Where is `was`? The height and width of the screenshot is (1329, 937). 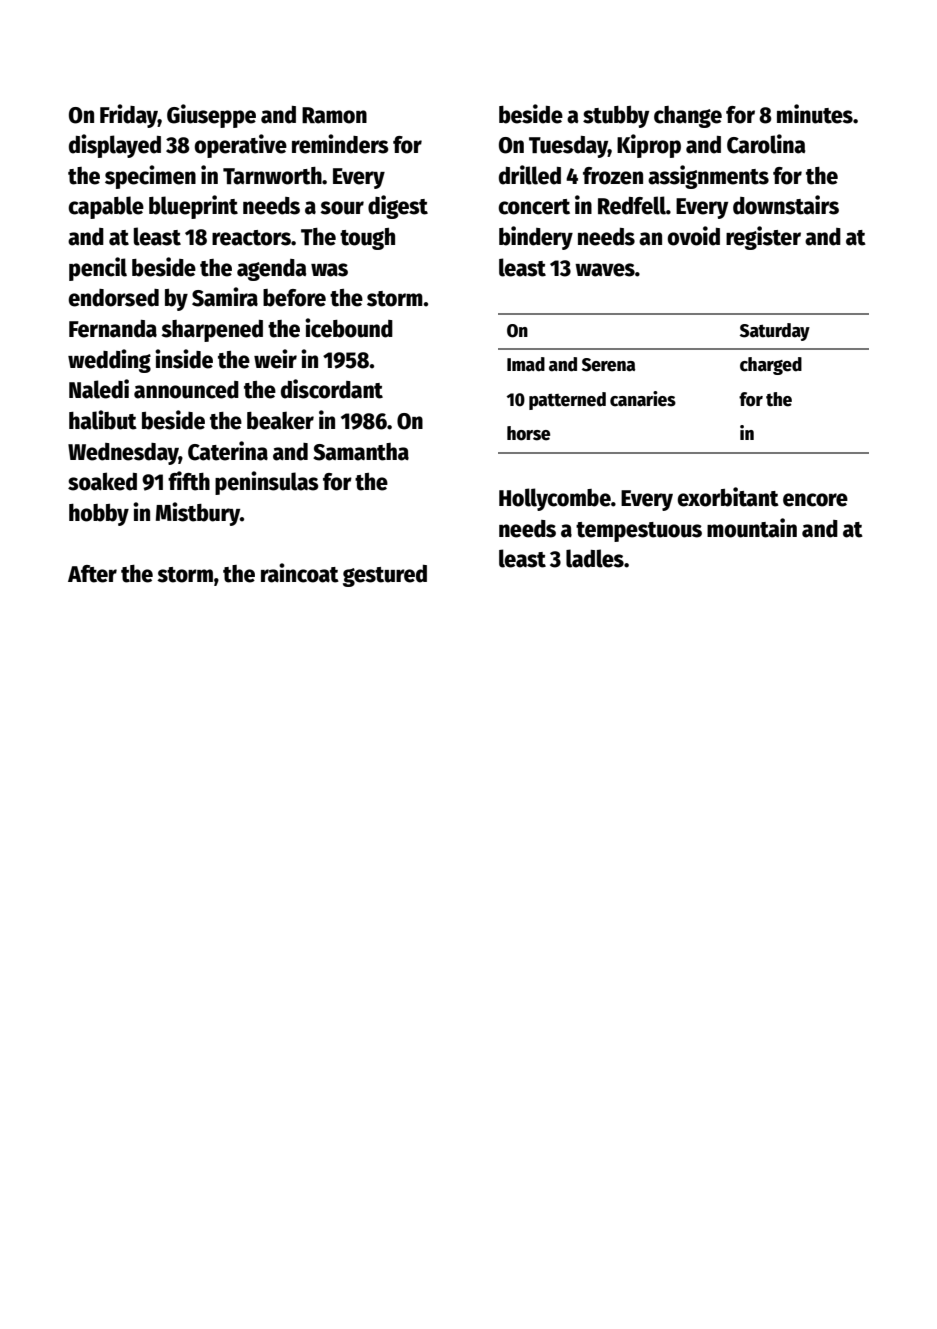 was is located at coordinates (329, 270).
